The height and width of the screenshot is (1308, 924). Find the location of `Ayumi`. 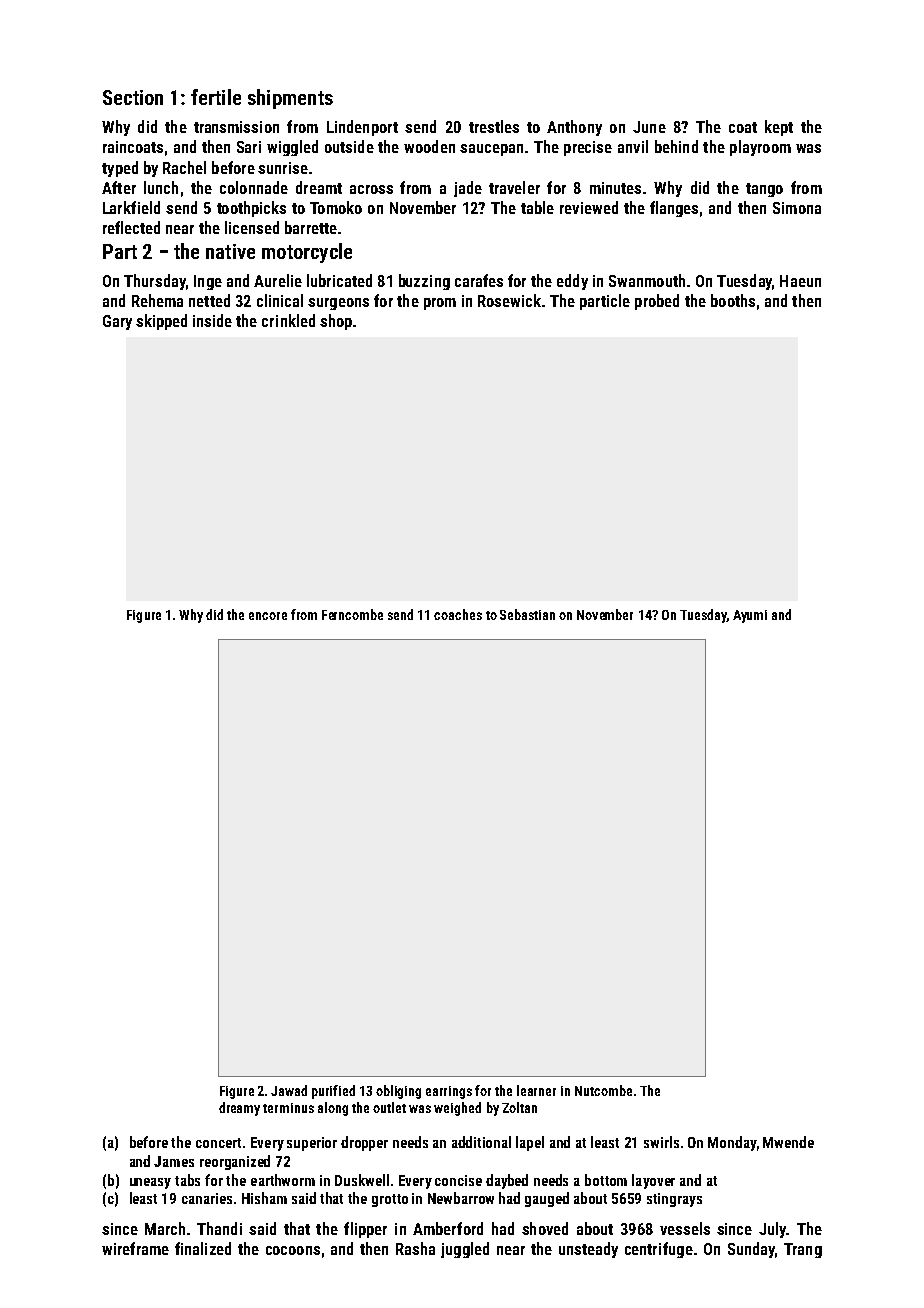

Ayumi is located at coordinates (750, 616).
